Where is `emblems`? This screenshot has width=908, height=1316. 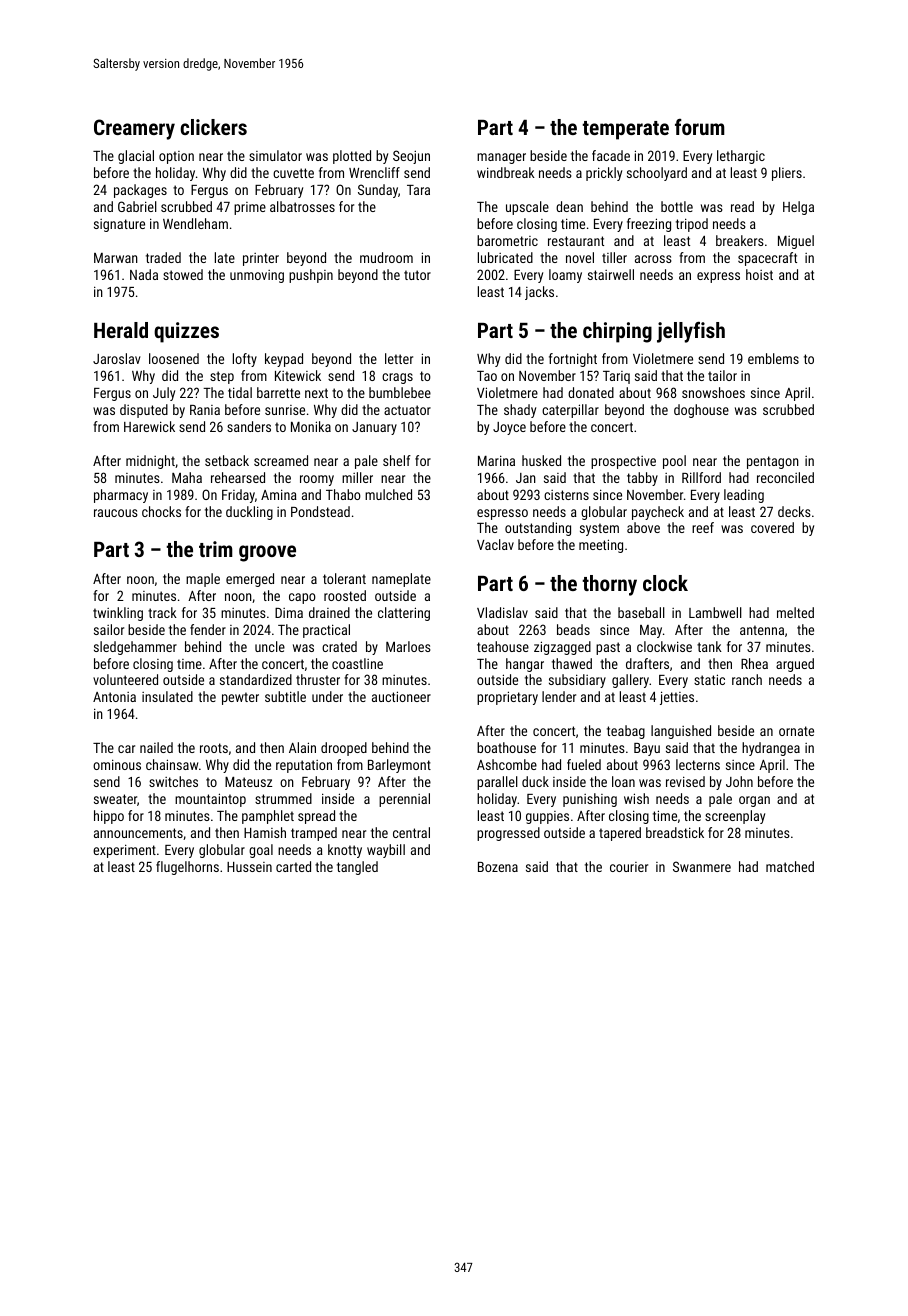
emblems is located at coordinates (773, 358).
